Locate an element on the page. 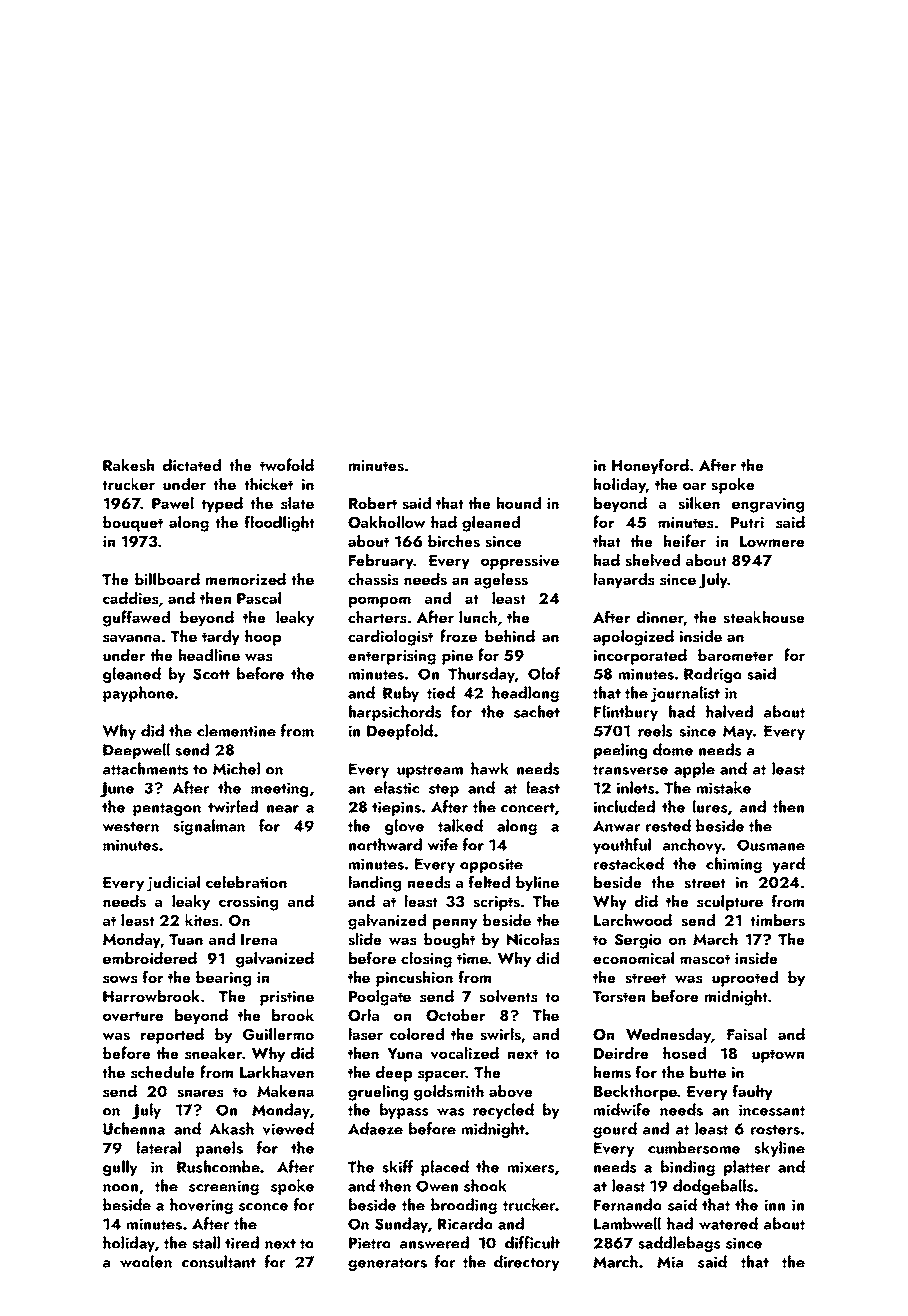  timbers is located at coordinates (777, 920).
